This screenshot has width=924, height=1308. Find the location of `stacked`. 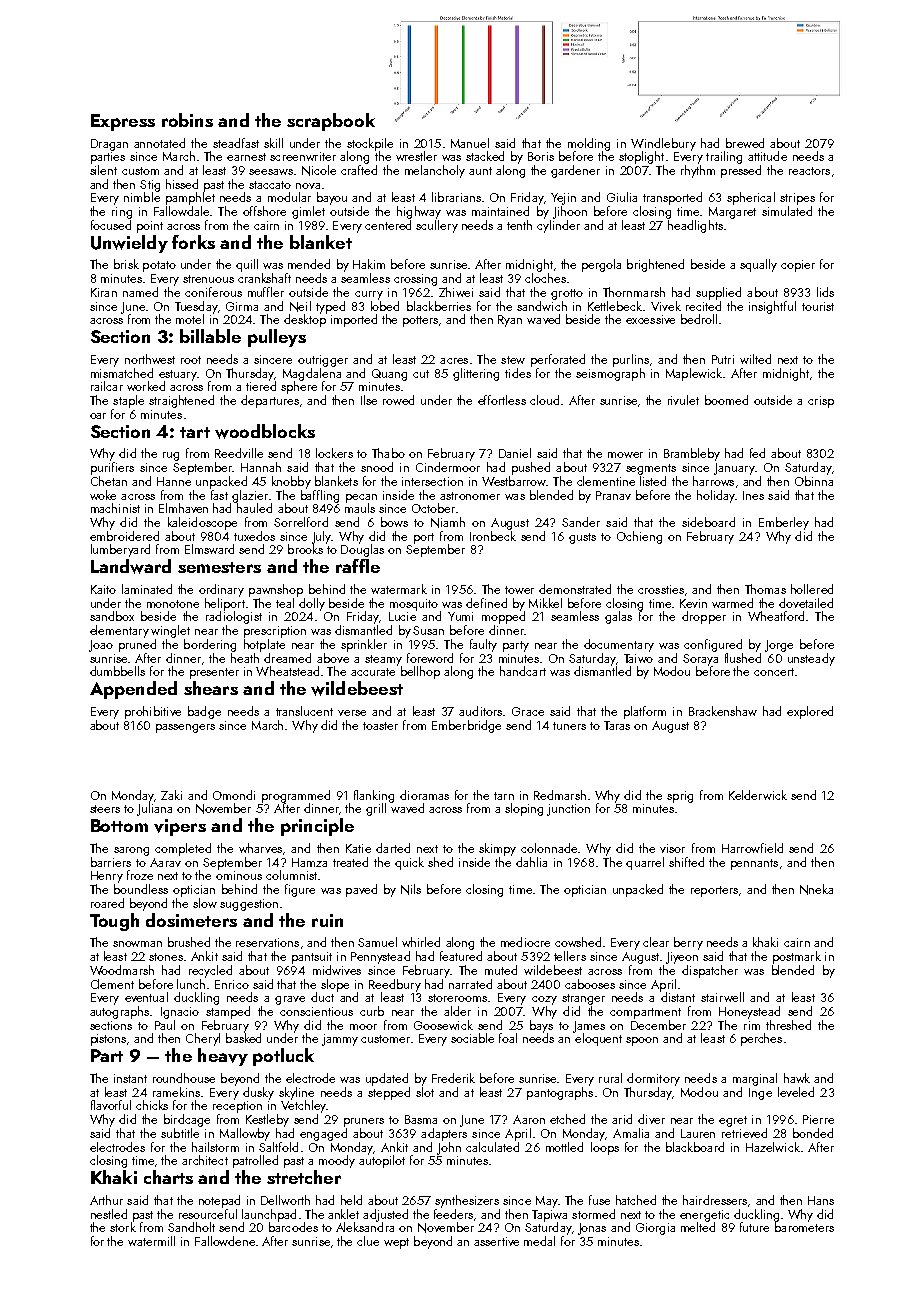

stacked is located at coordinates (485, 156).
